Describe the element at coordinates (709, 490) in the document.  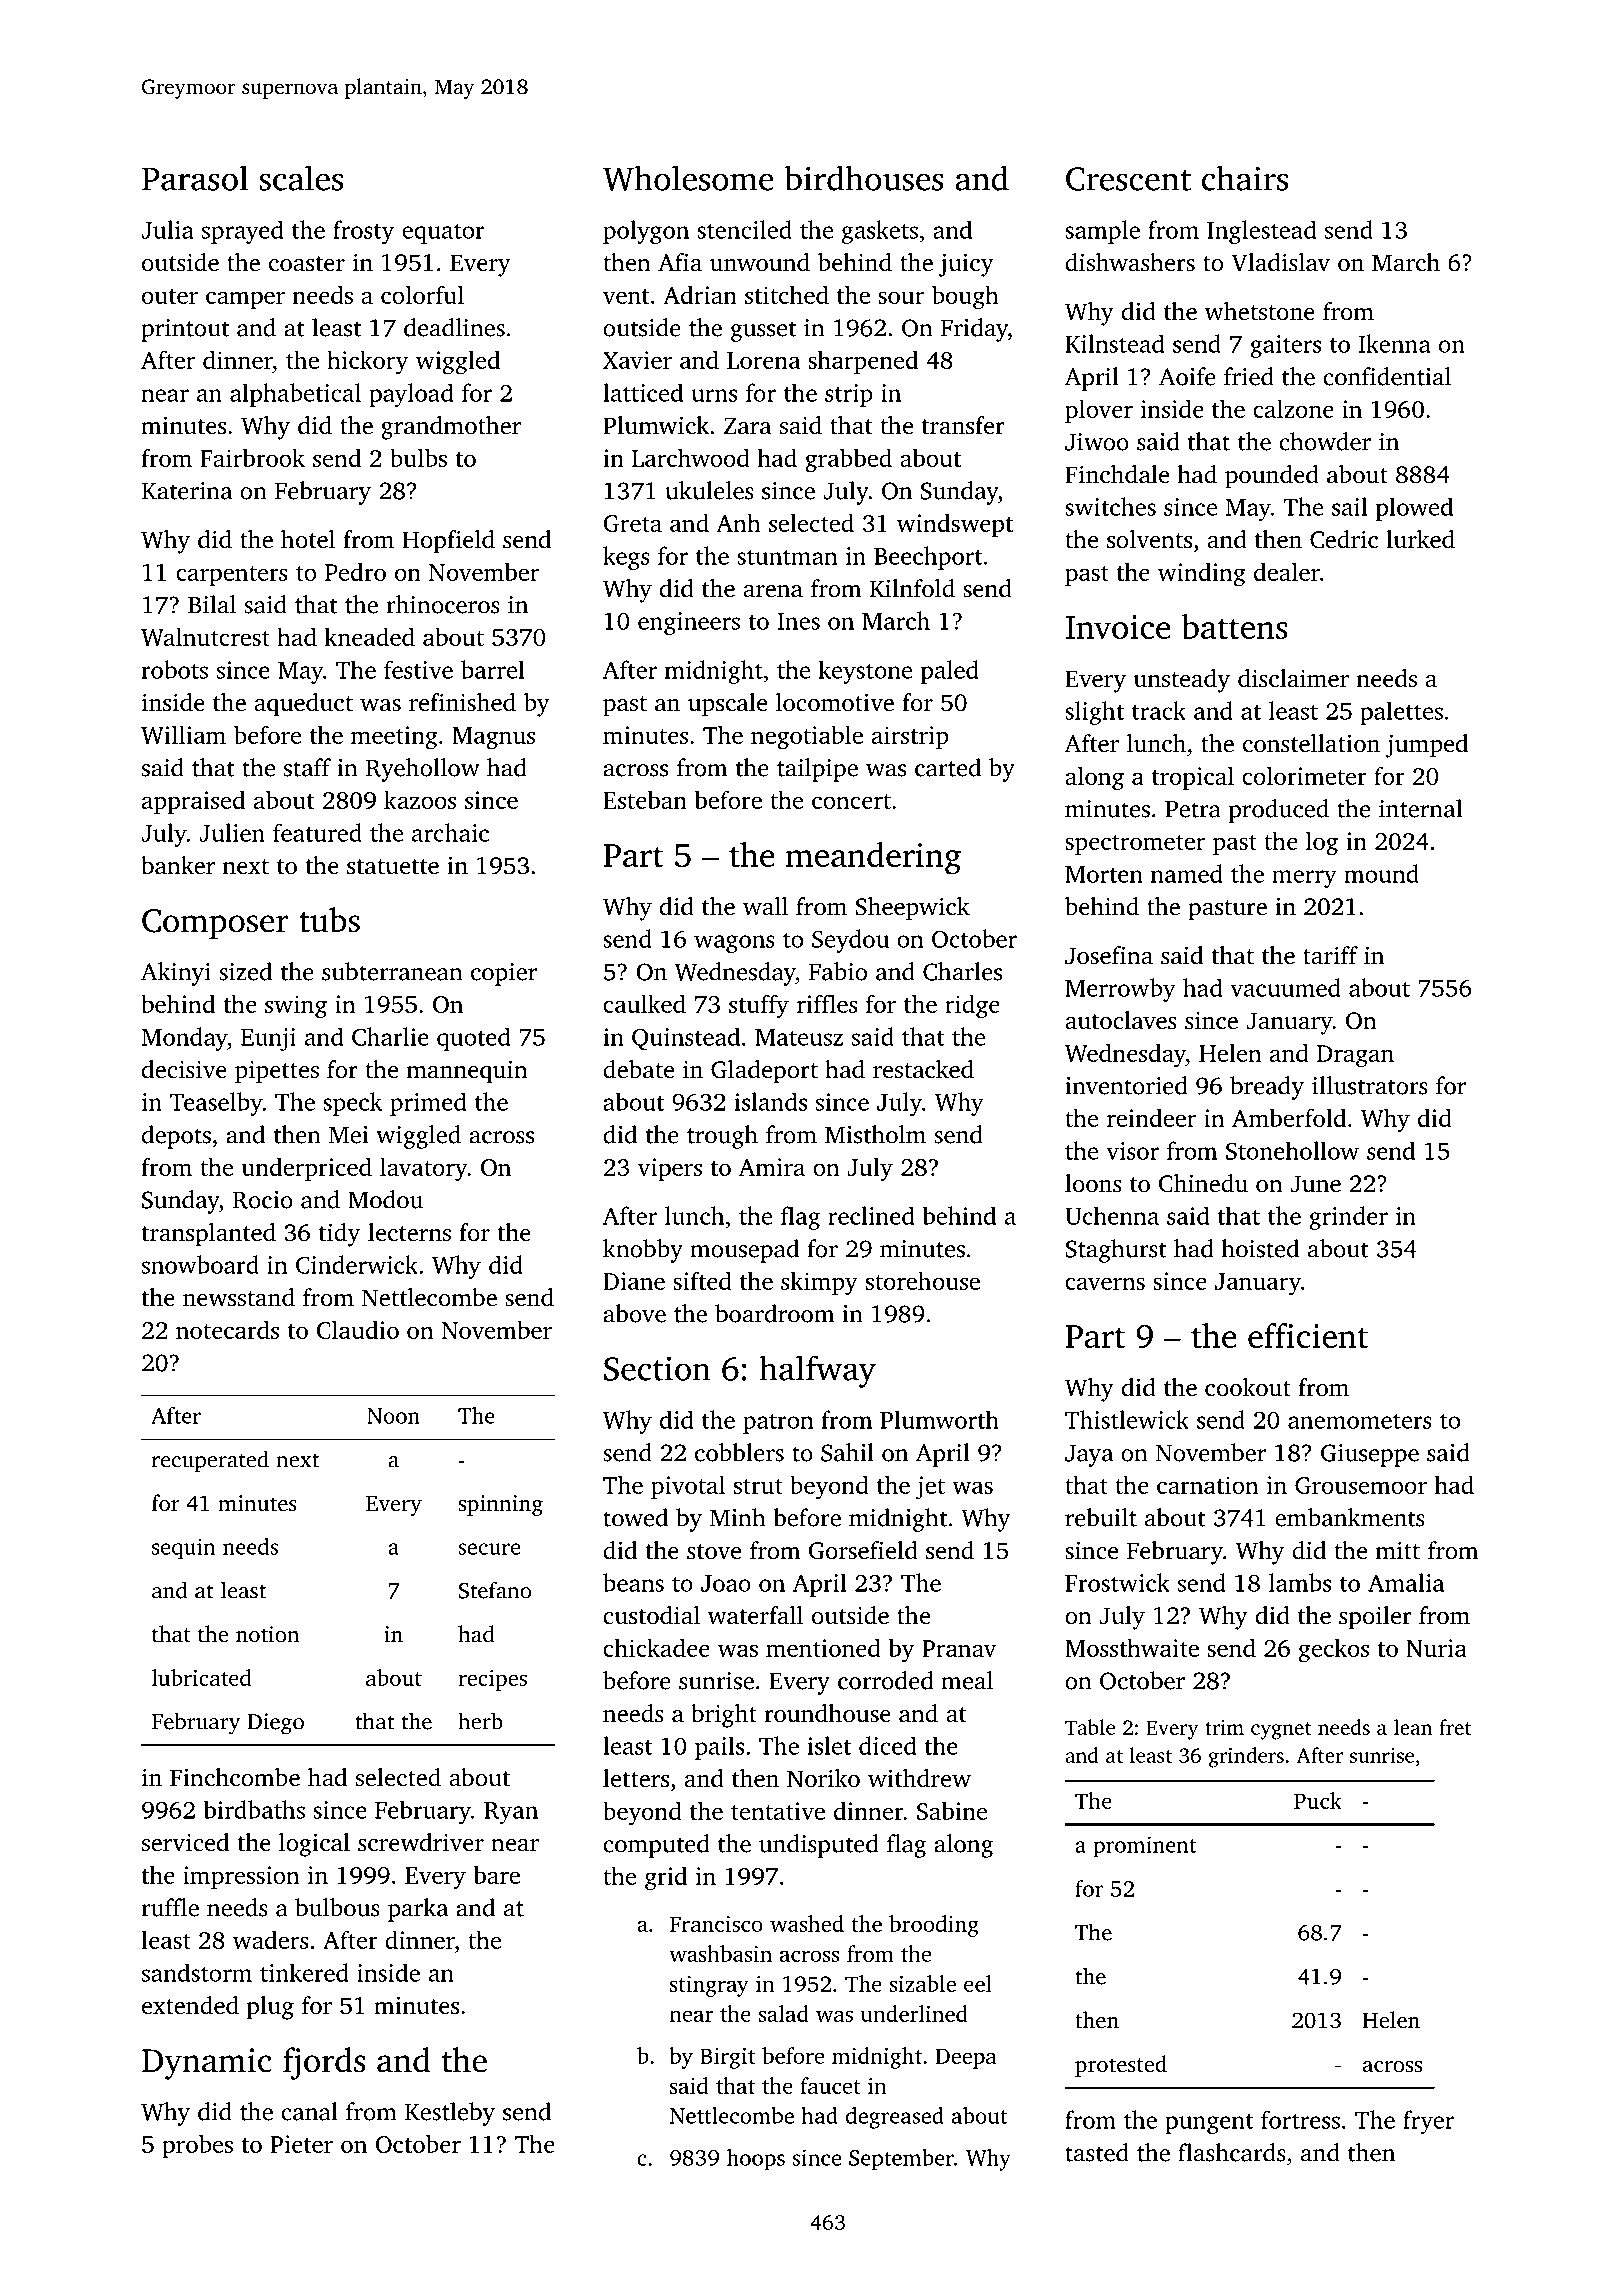
I see `ukuleles` at that location.
